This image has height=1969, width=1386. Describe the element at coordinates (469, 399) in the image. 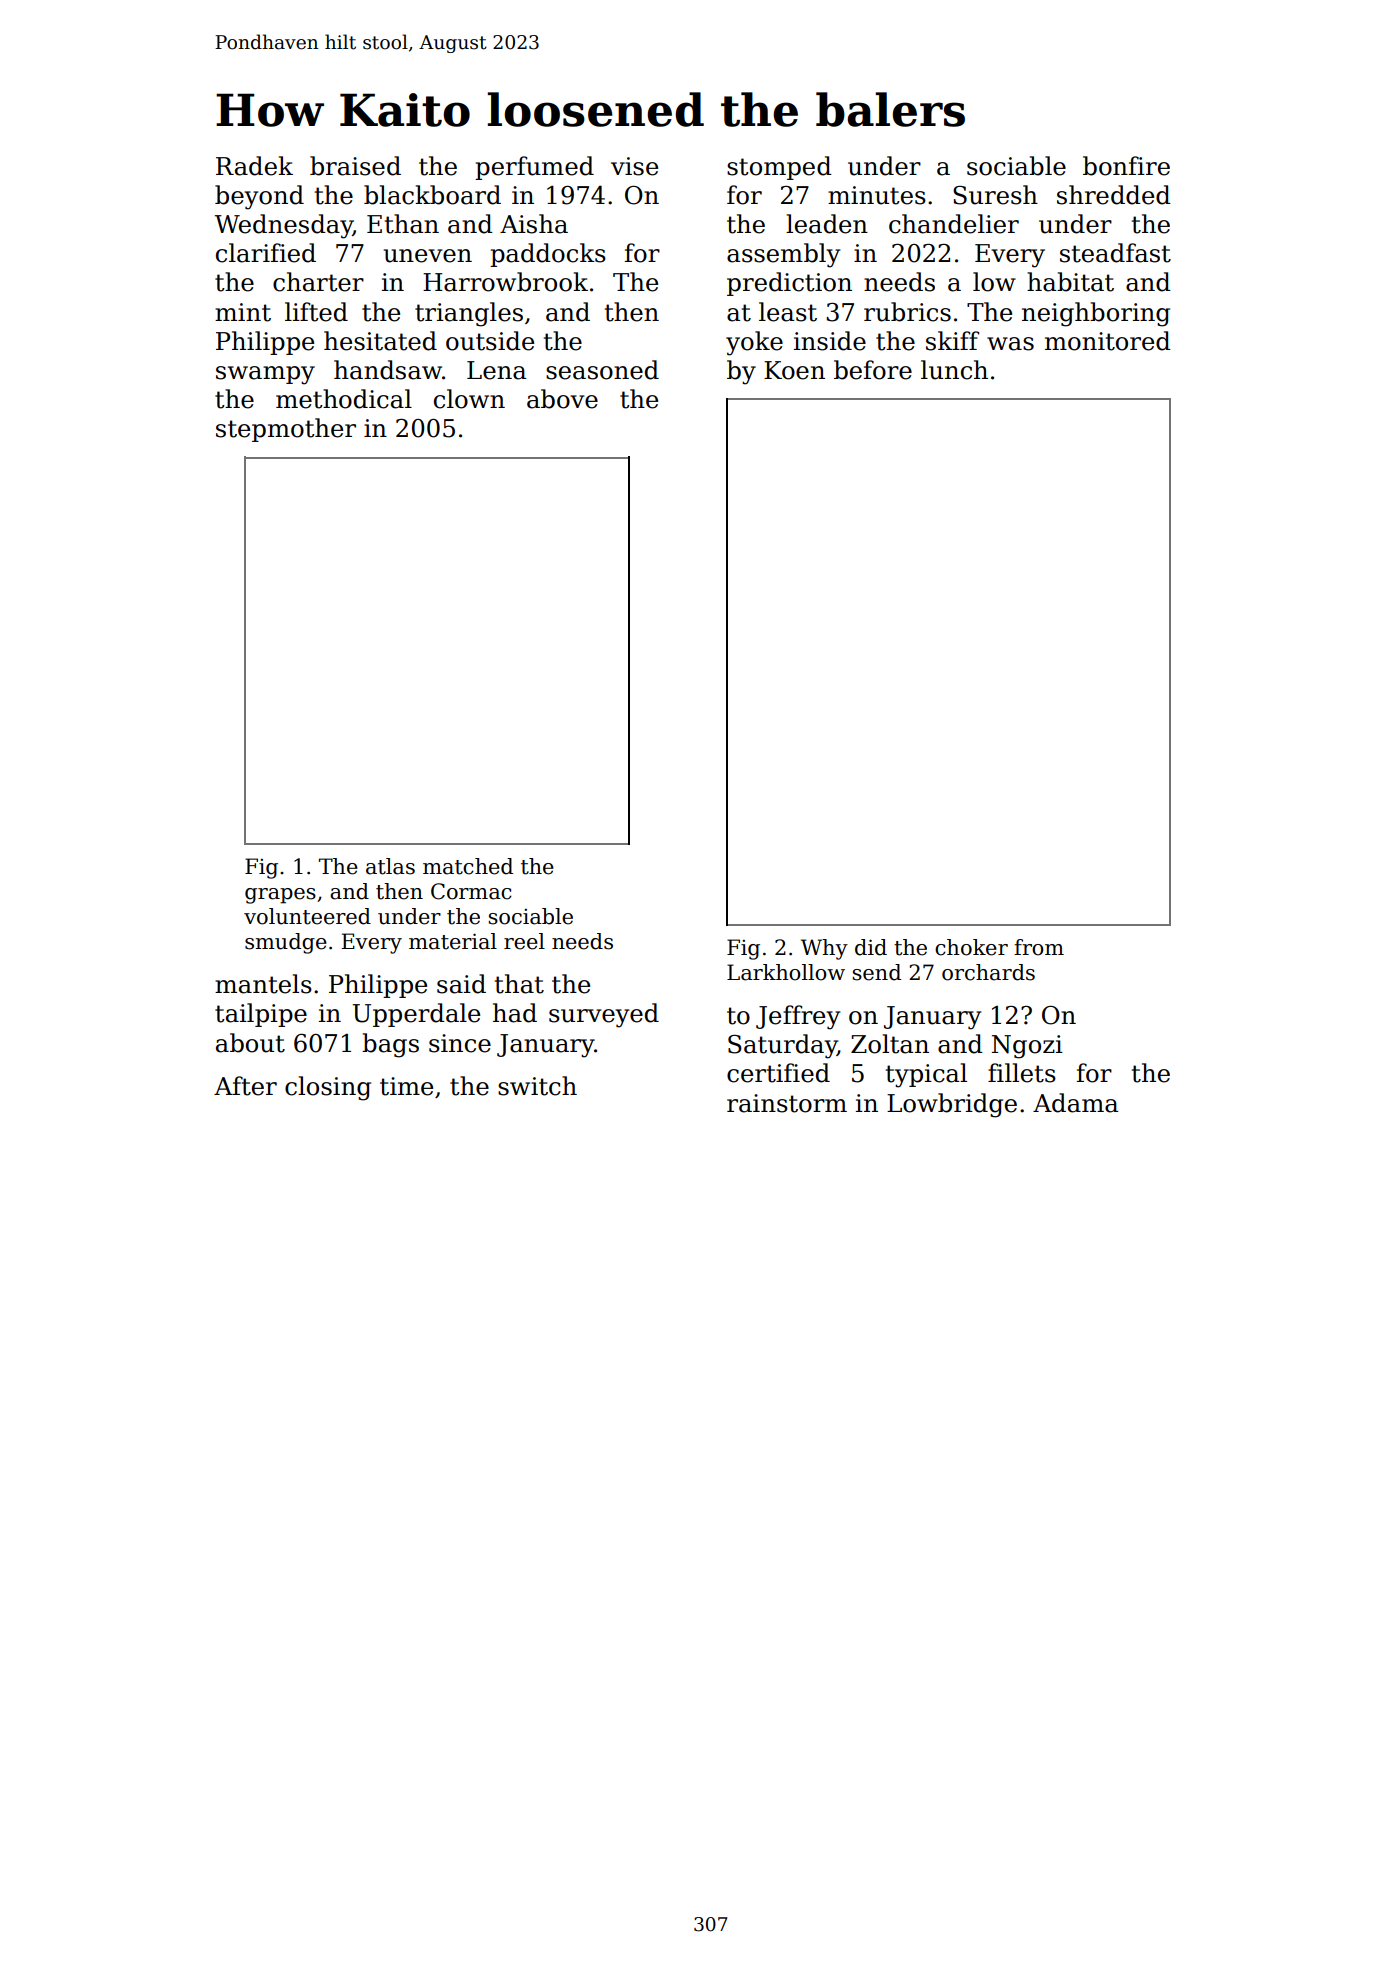

I see `clown` at that location.
